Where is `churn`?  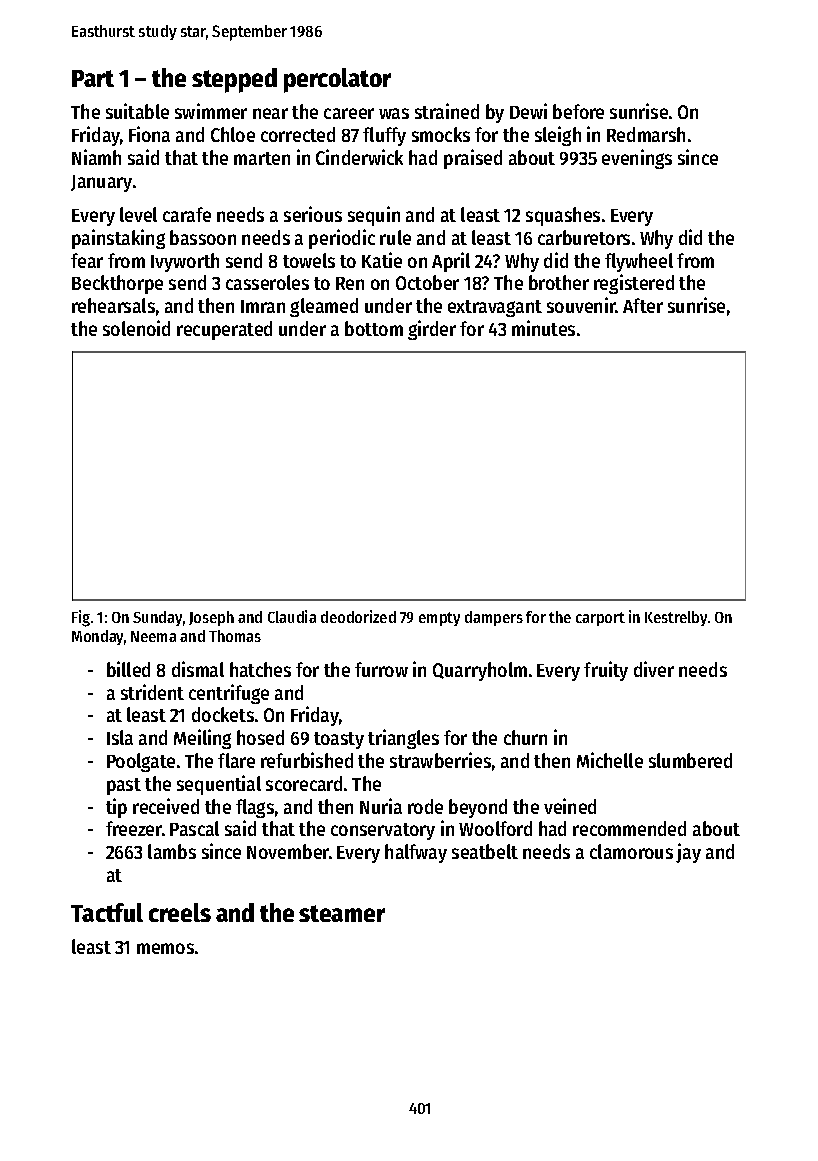
churn is located at coordinates (525, 737).
